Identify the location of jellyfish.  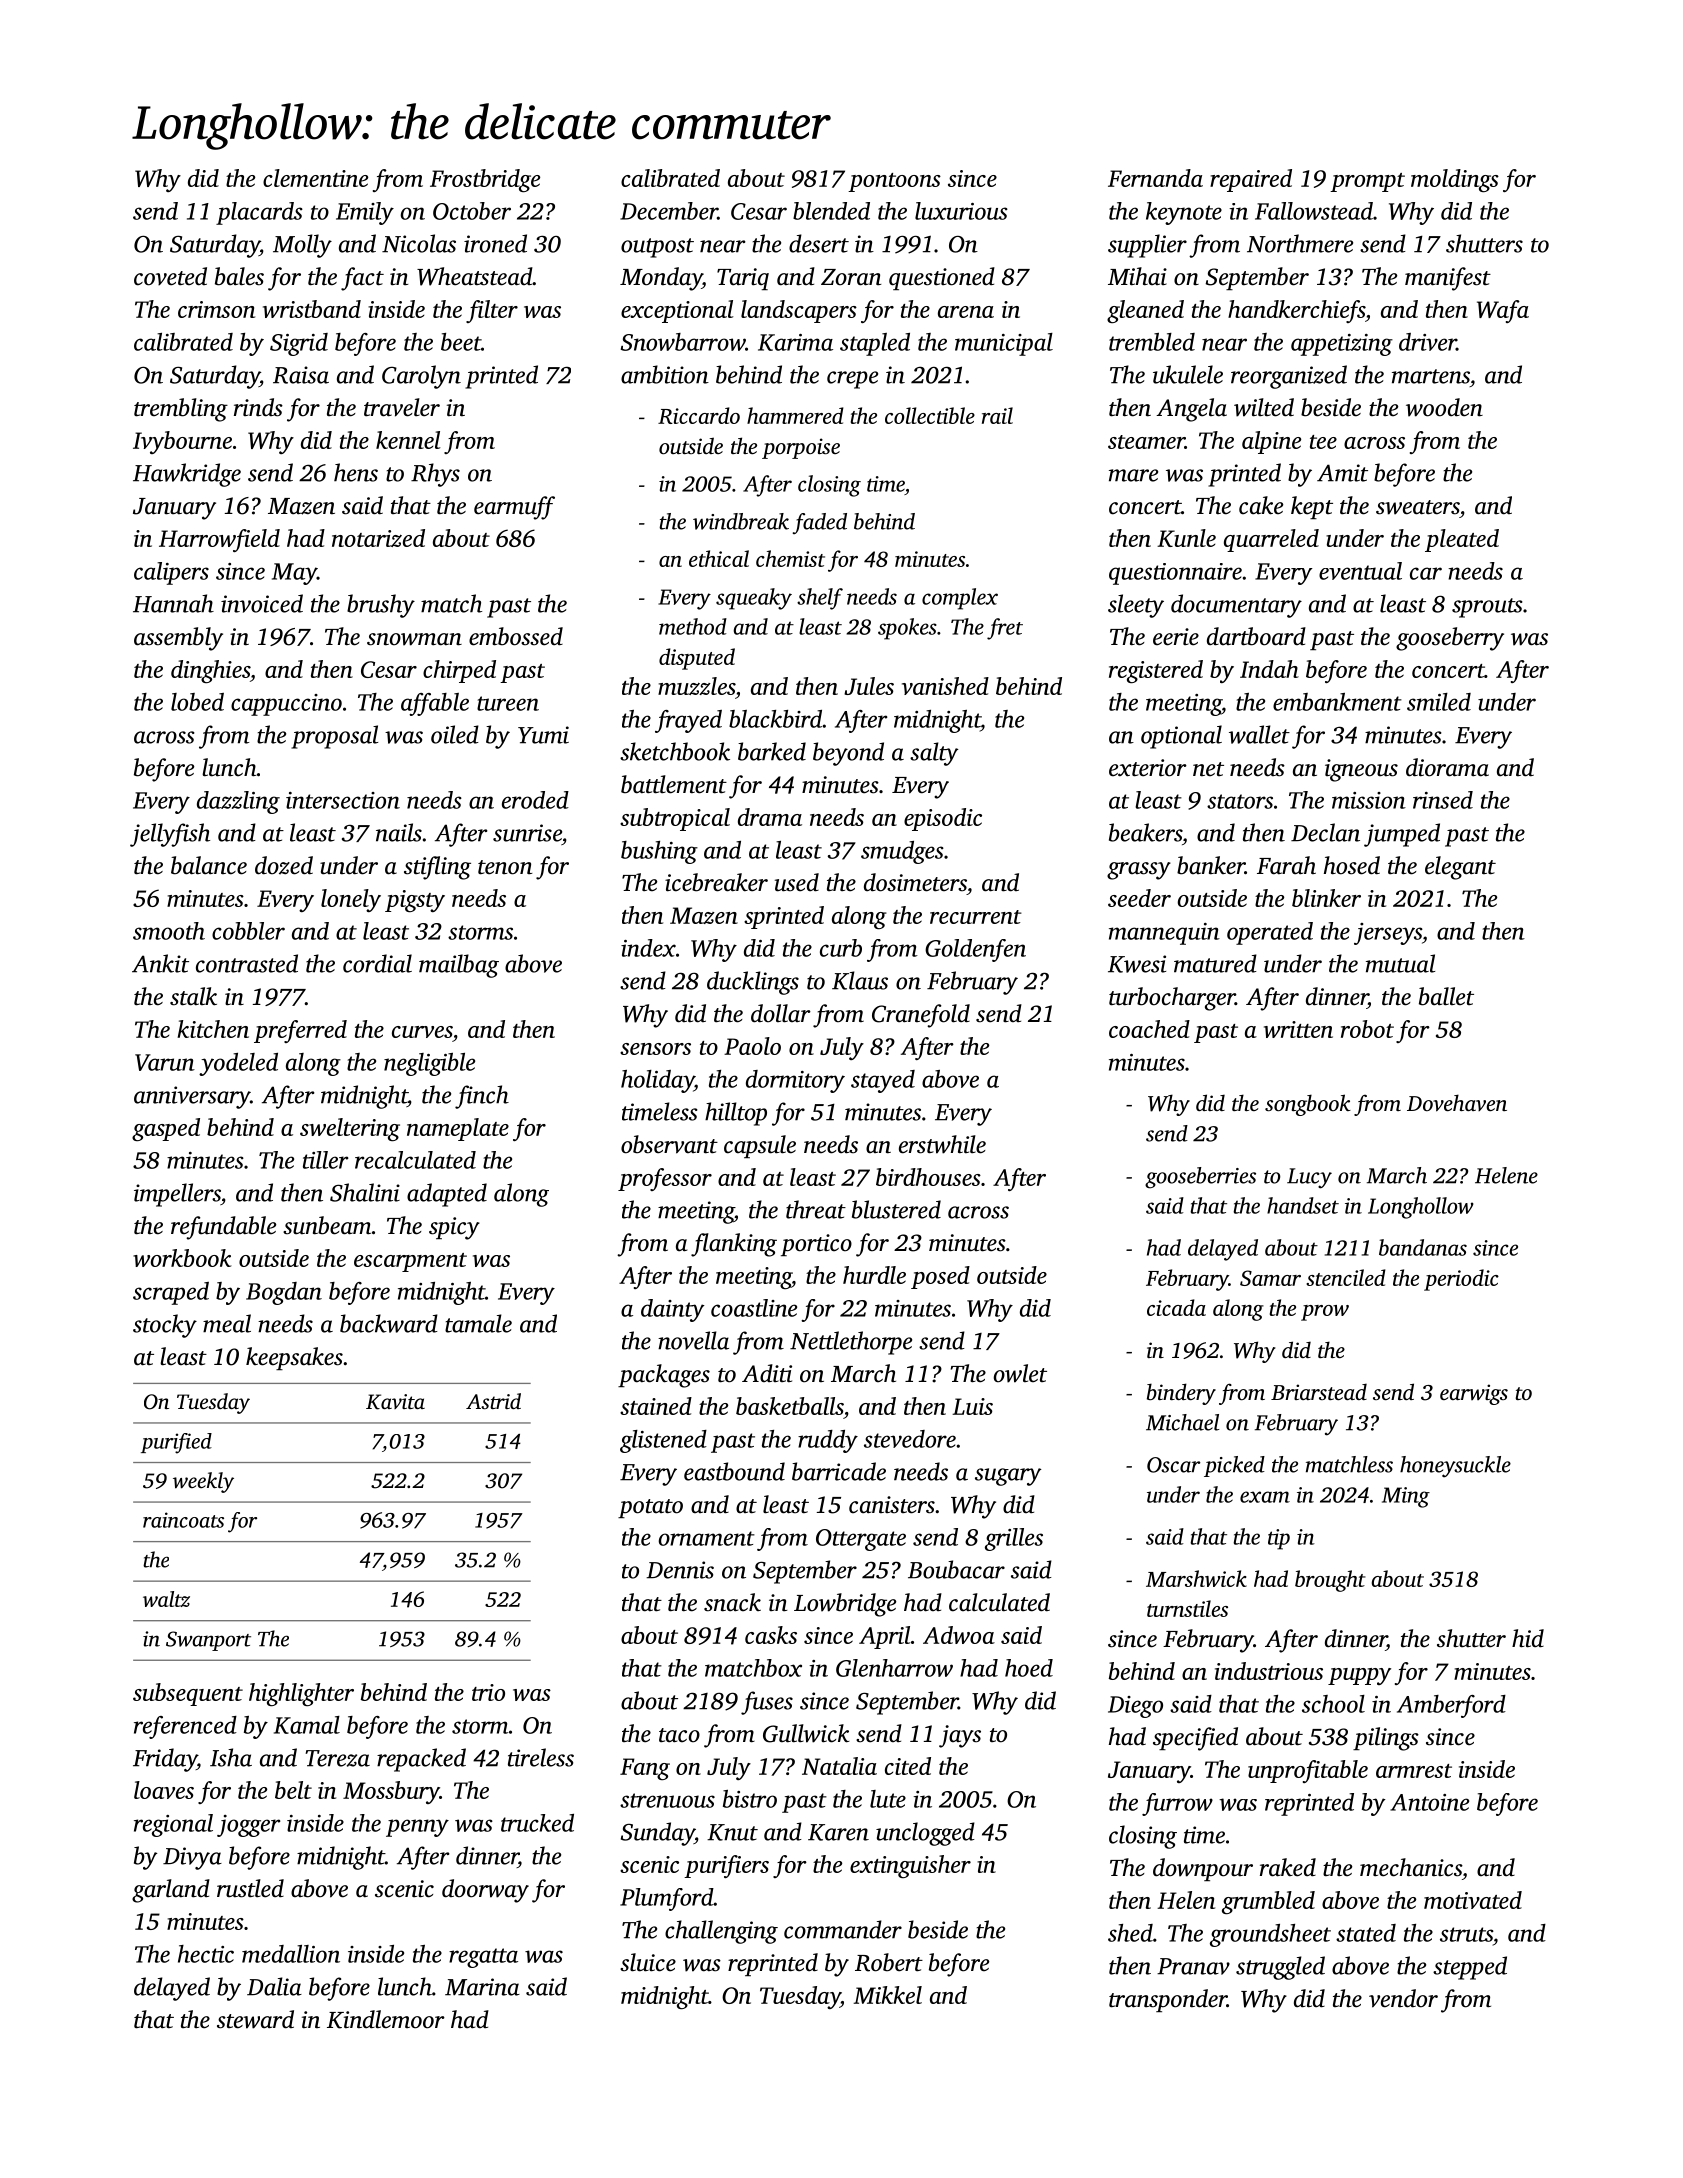
(170, 835).
